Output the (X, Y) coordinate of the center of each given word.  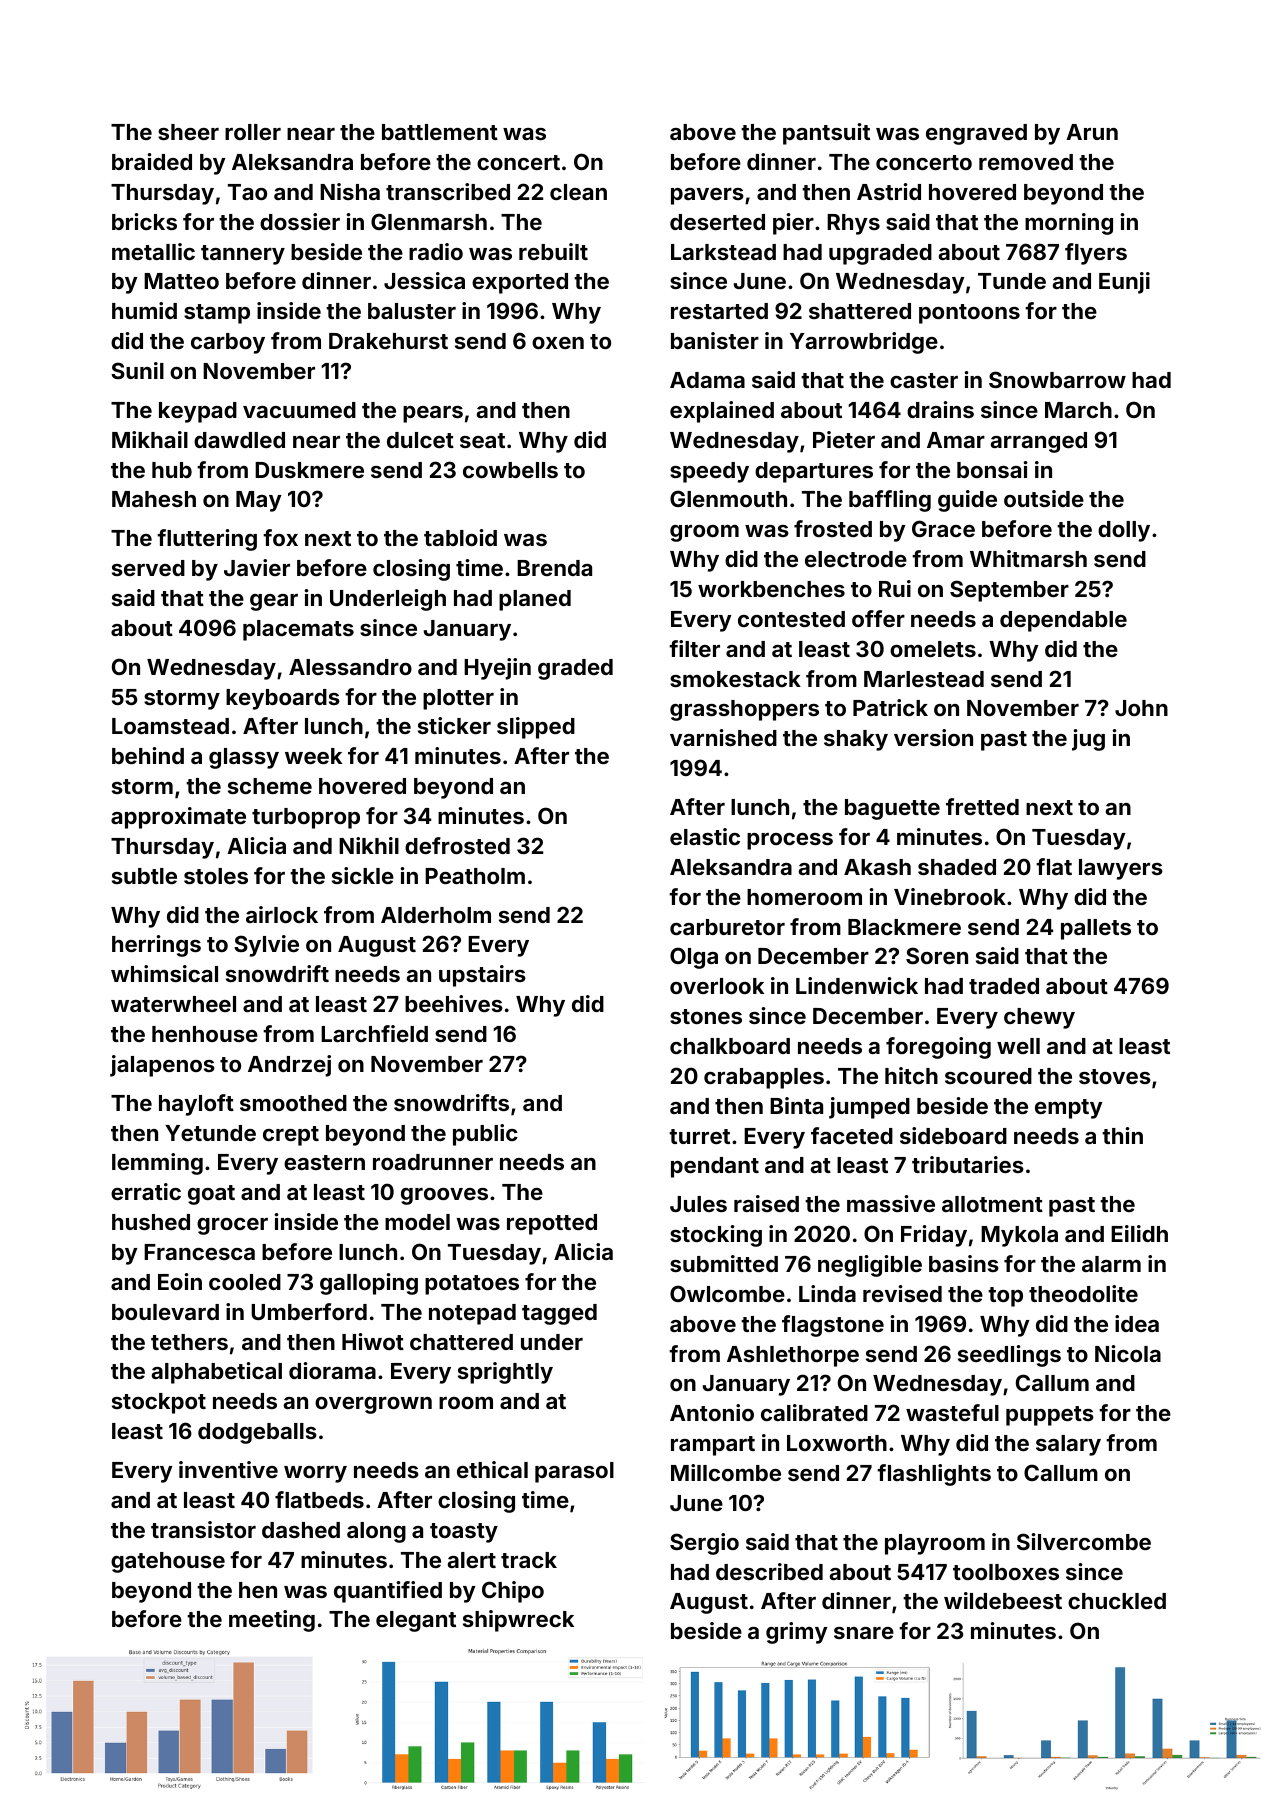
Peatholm (475, 876)
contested (791, 619)
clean (578, 192)
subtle (144, 876)
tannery (243, 255)
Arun (1092, 132)
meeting (272, 1621)
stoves (1115, 1076)
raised (766, 1203)
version (933, 737)
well (1018, 1046)
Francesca (199, 1252)
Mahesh (154, 499)
